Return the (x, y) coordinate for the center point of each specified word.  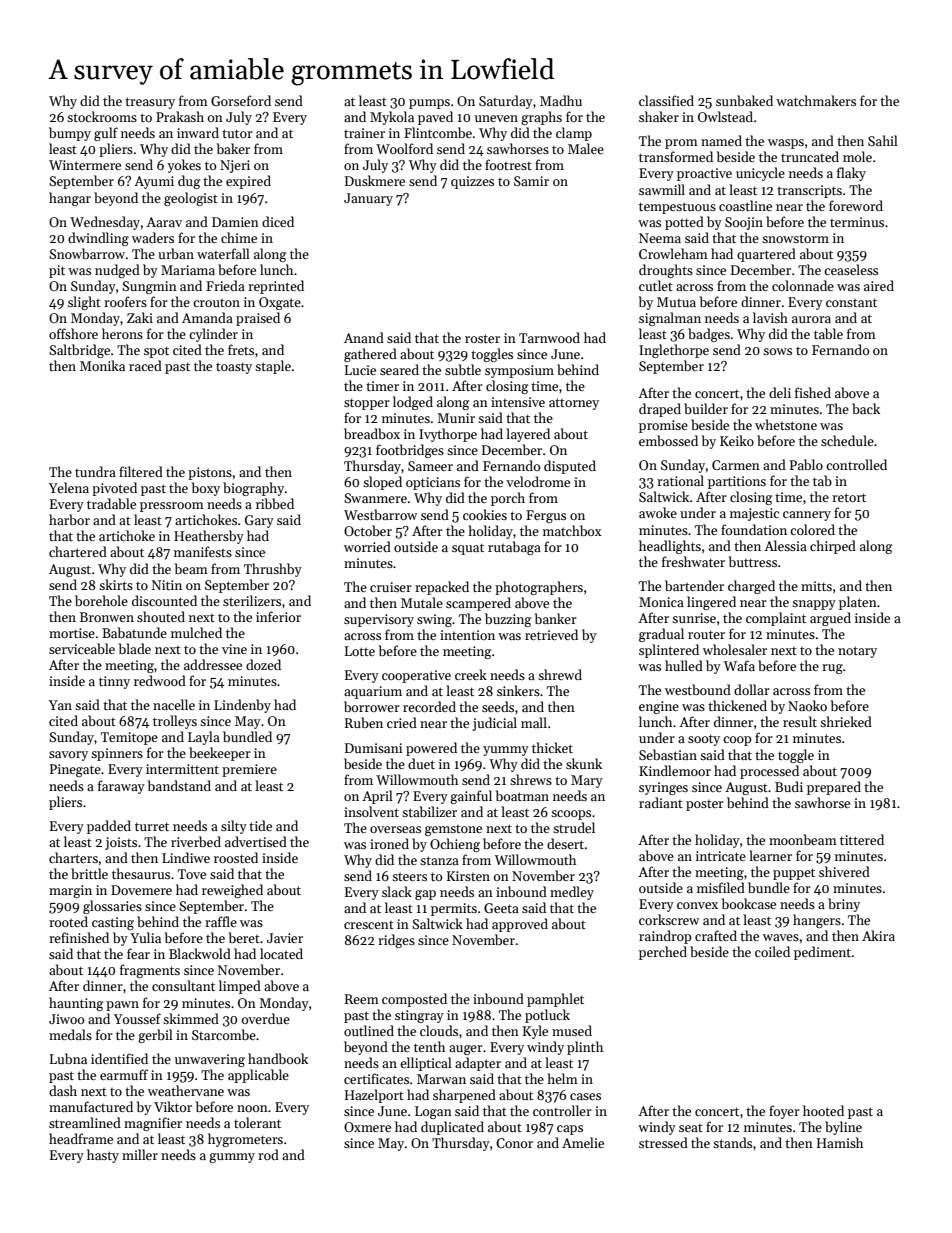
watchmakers (816, 100)
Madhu (561, 100)
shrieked (846, 721)
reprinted (276, 287)
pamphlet (555, 1000)
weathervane (186, 1090)
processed (769, 772)
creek (471, 674)
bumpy (70, 134)
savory (68, 756)
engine (659, 707)
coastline (745, 205)
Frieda (225, 285)
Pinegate (75, 770)
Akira (878, 935)
